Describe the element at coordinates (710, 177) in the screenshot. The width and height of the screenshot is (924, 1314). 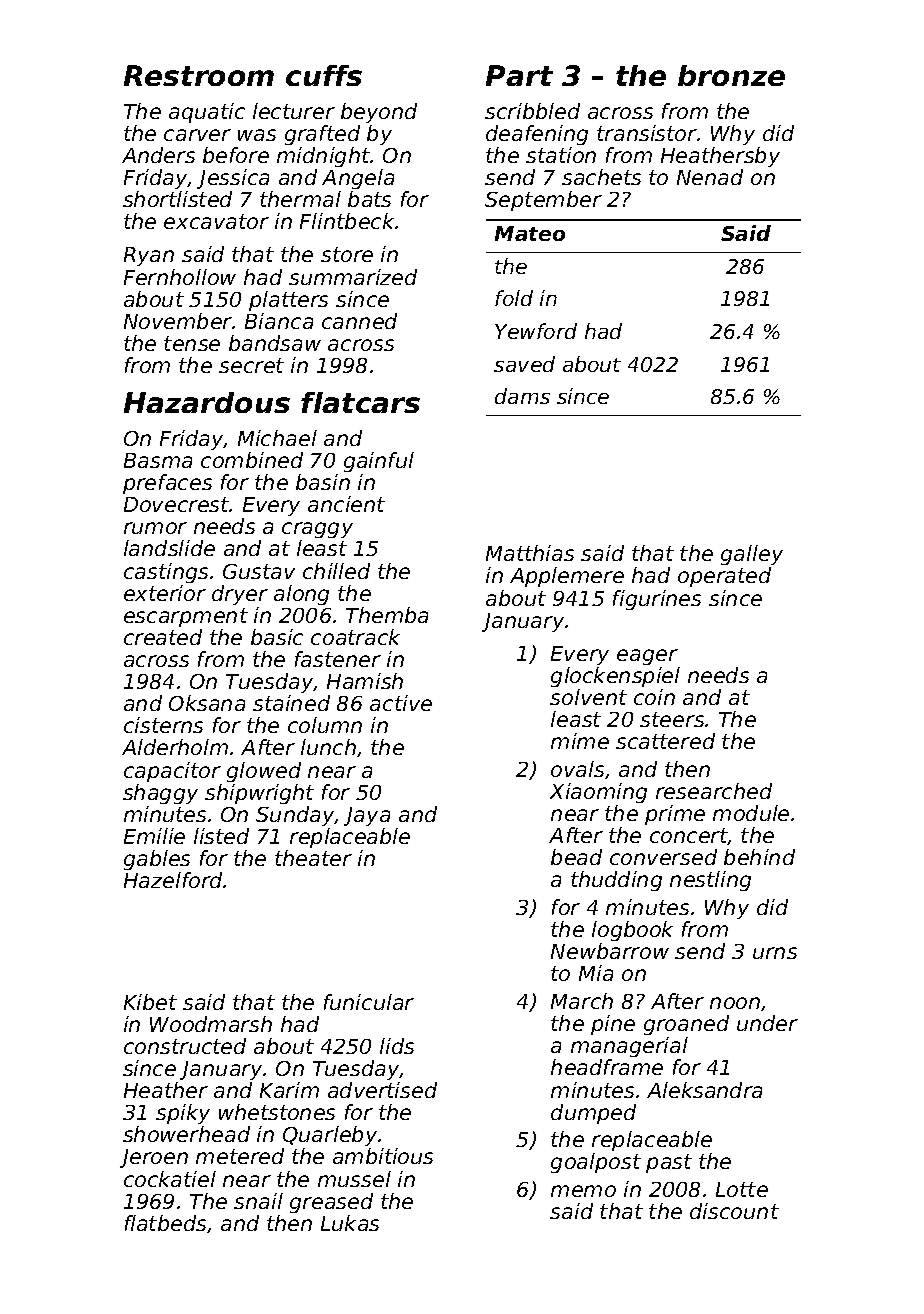
I see `Nenad` at that location.
